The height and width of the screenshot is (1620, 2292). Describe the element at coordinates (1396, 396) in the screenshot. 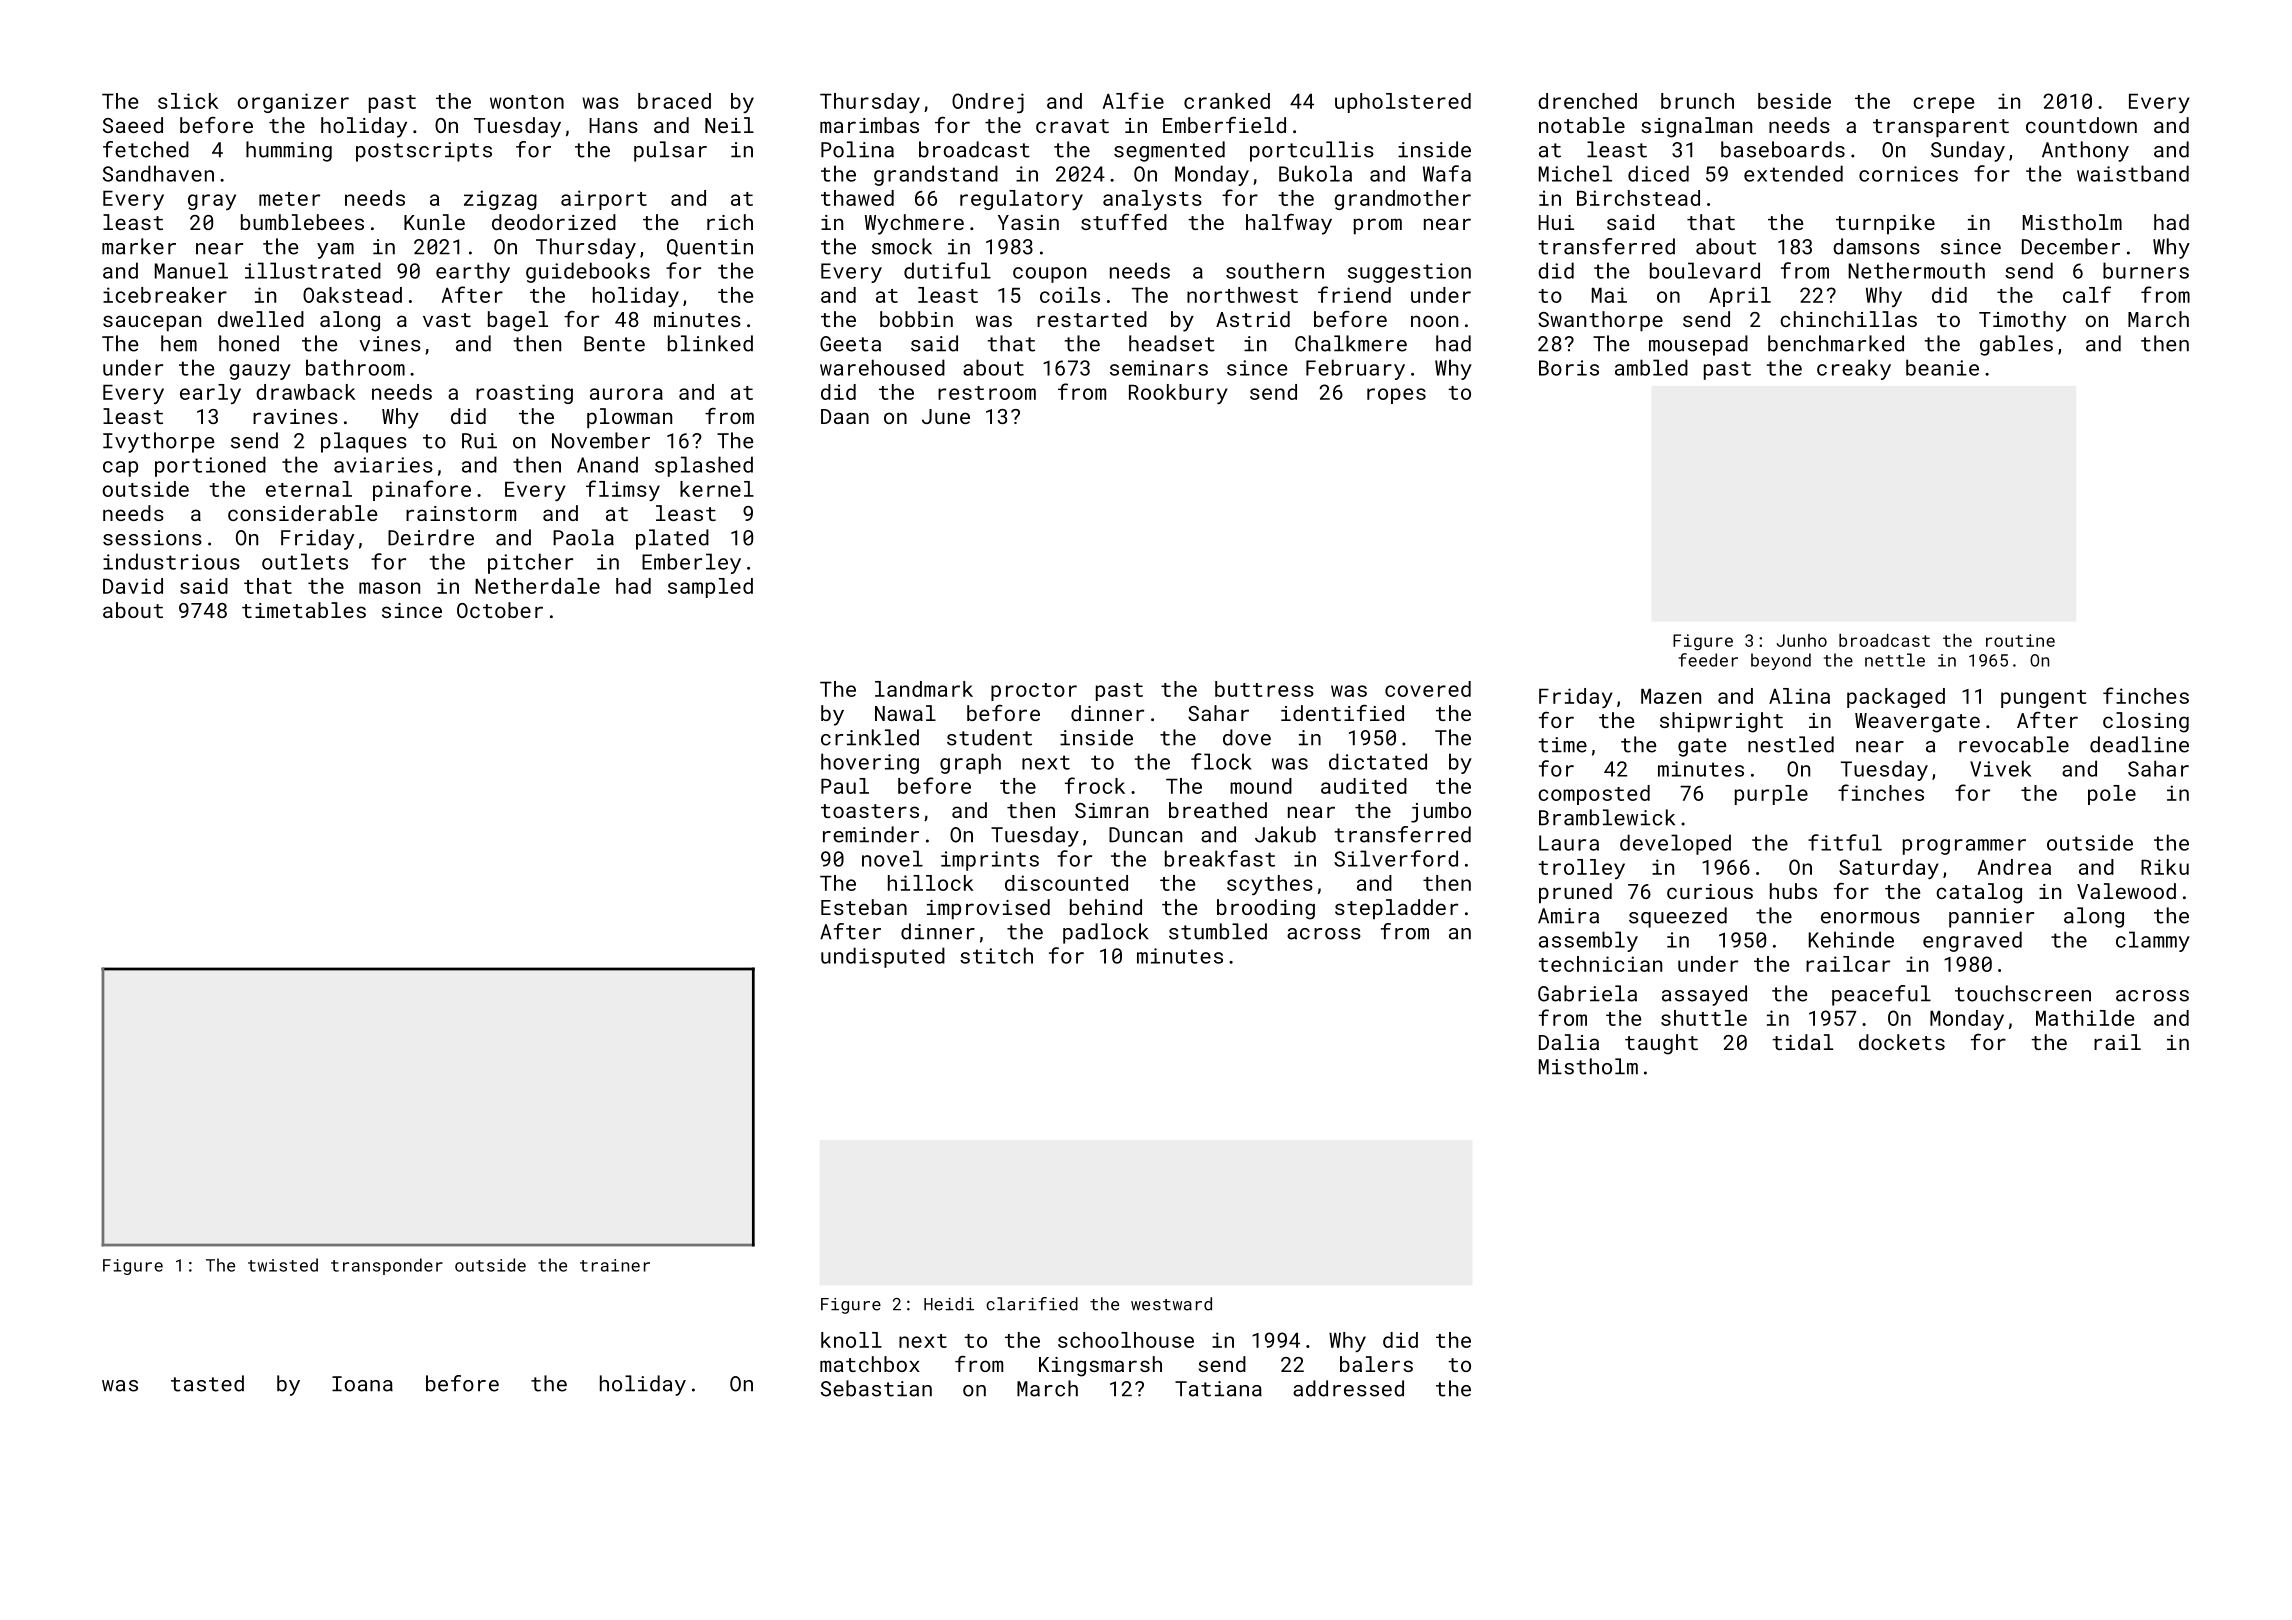

I see `ropes` at that location.
